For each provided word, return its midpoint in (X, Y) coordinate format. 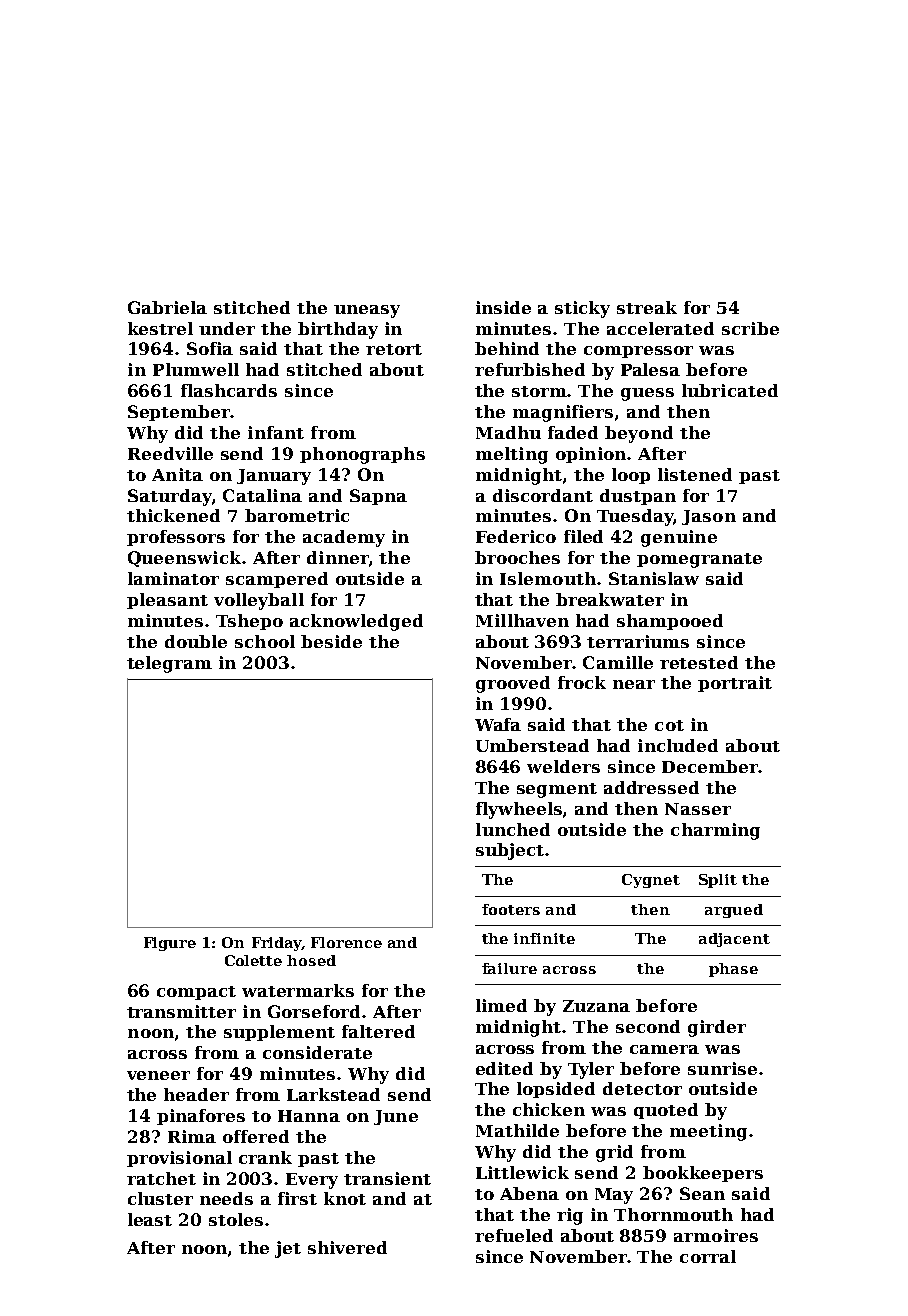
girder (717, 1028)
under (227, 328)
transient (387, 1178)
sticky (582, 309)
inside (503, 307)
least (150, 1219)
